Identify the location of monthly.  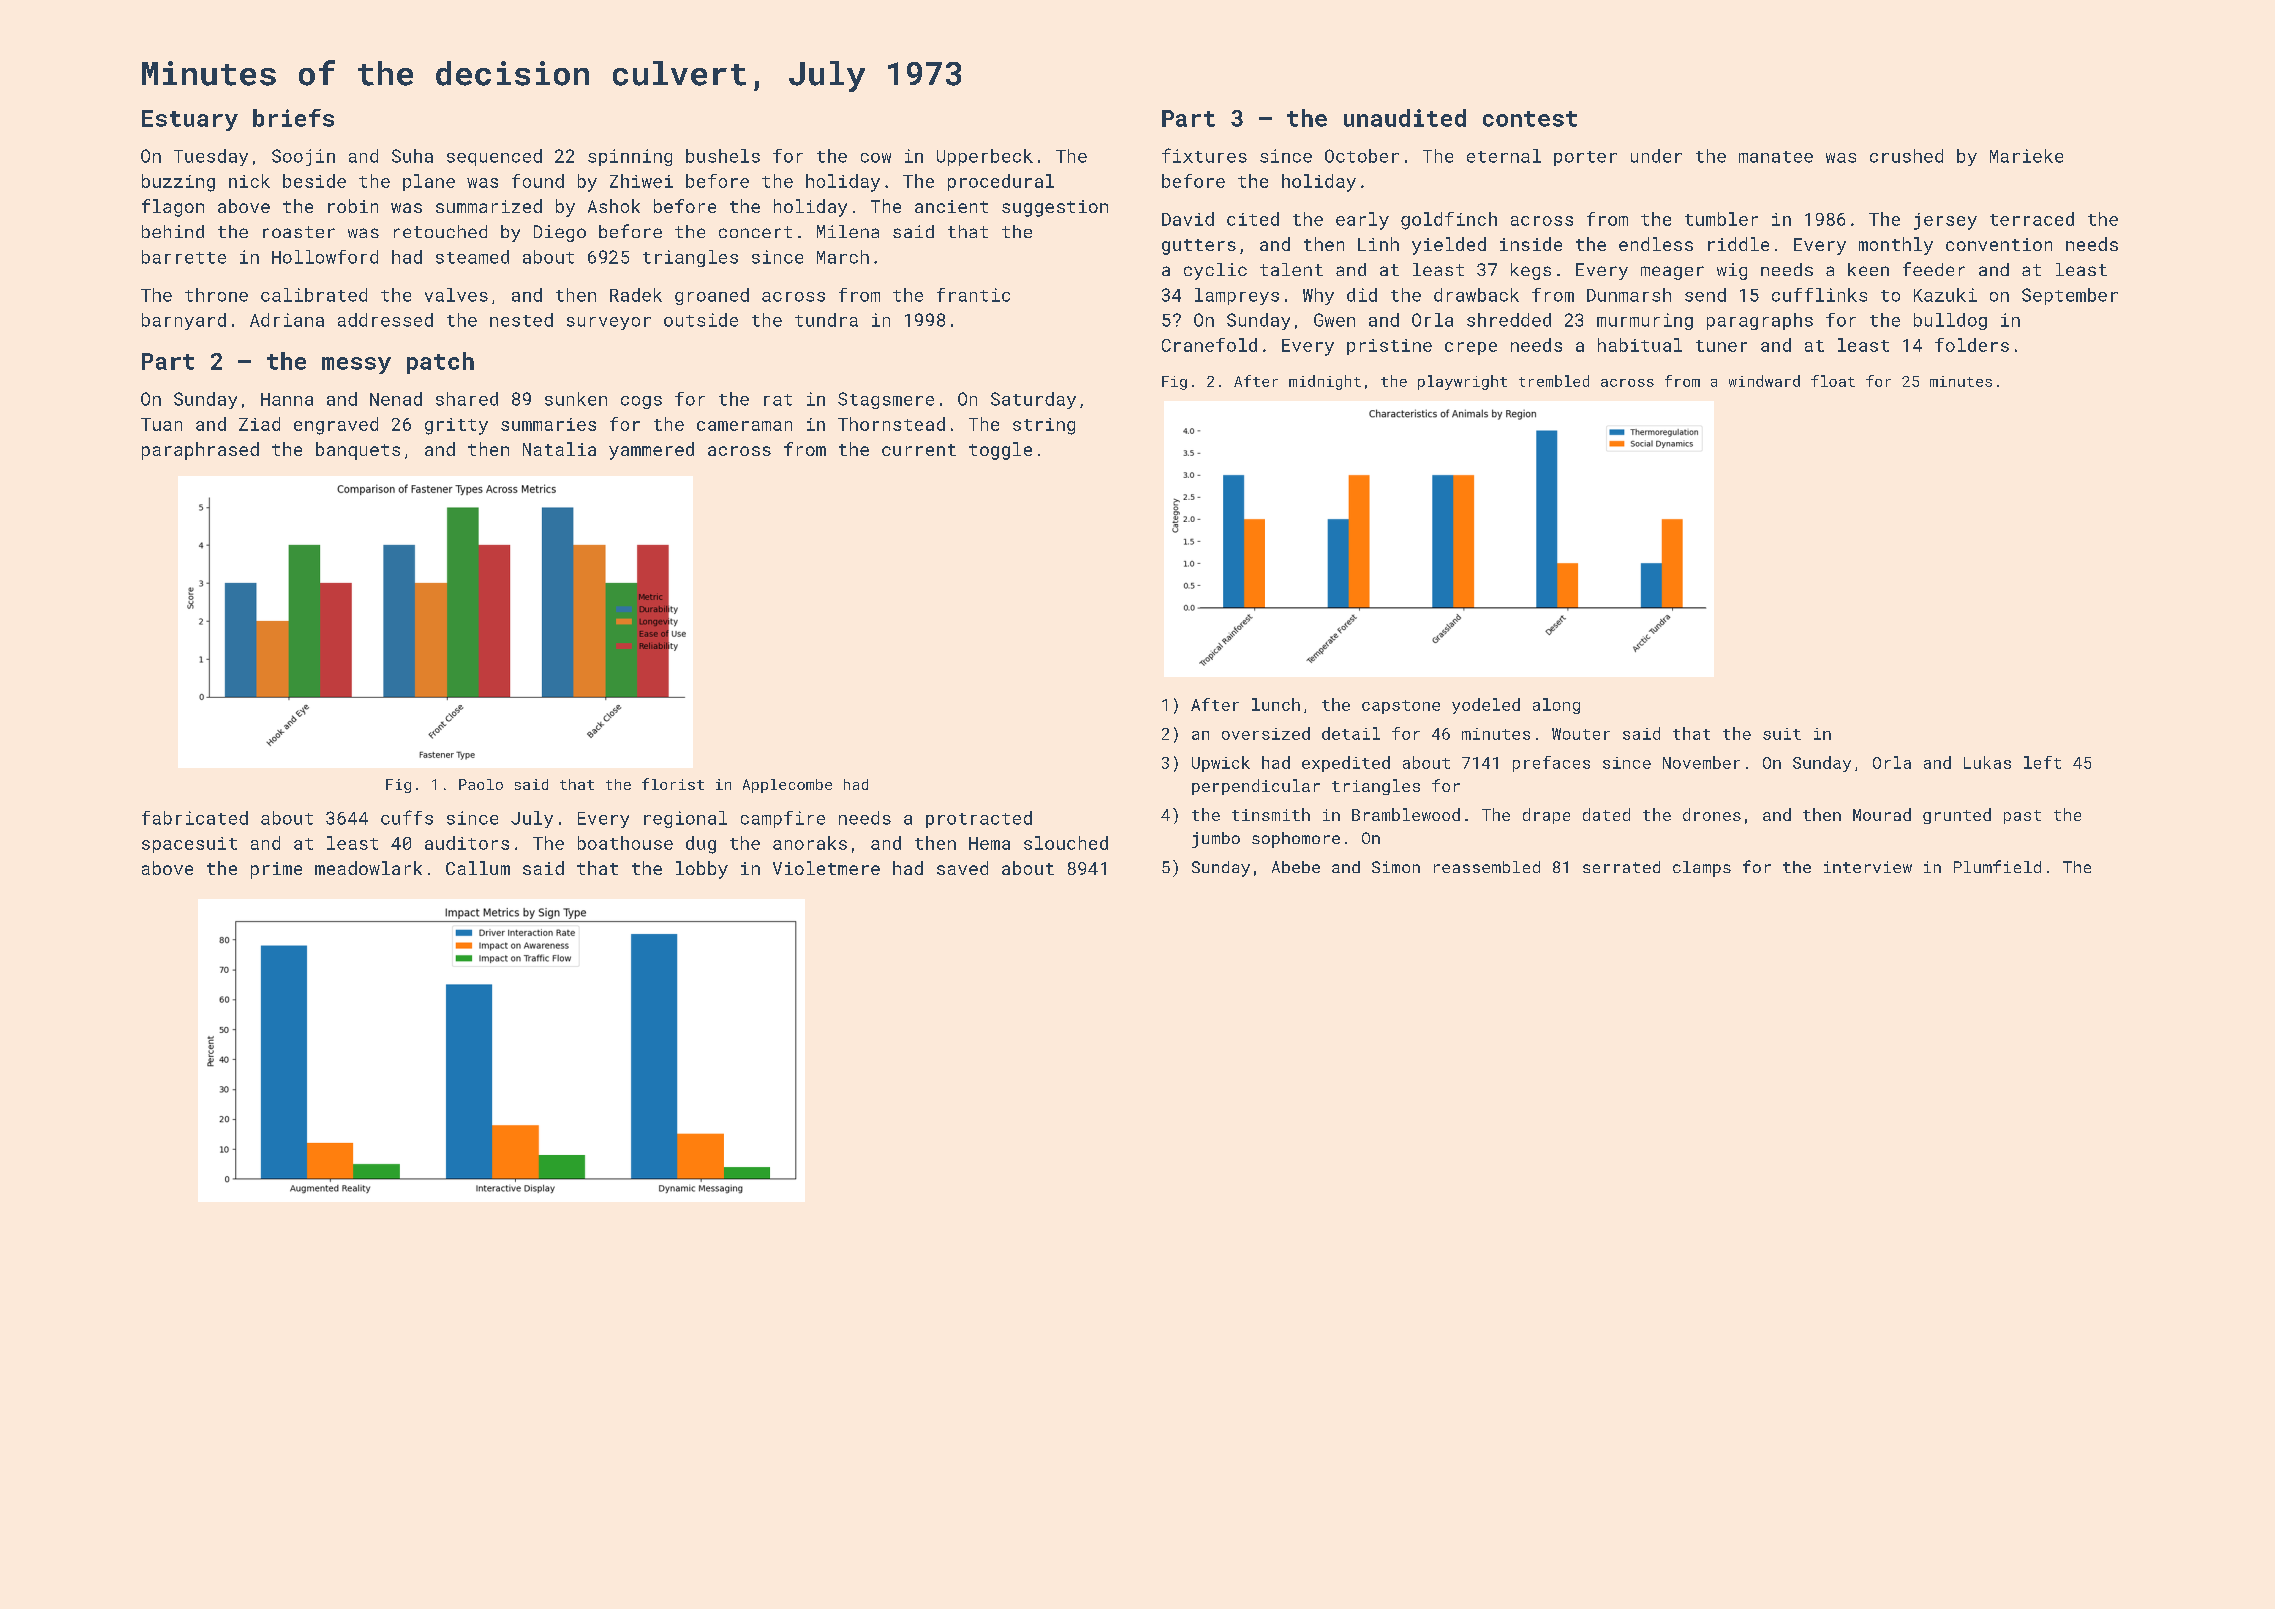
(1896, 246).
